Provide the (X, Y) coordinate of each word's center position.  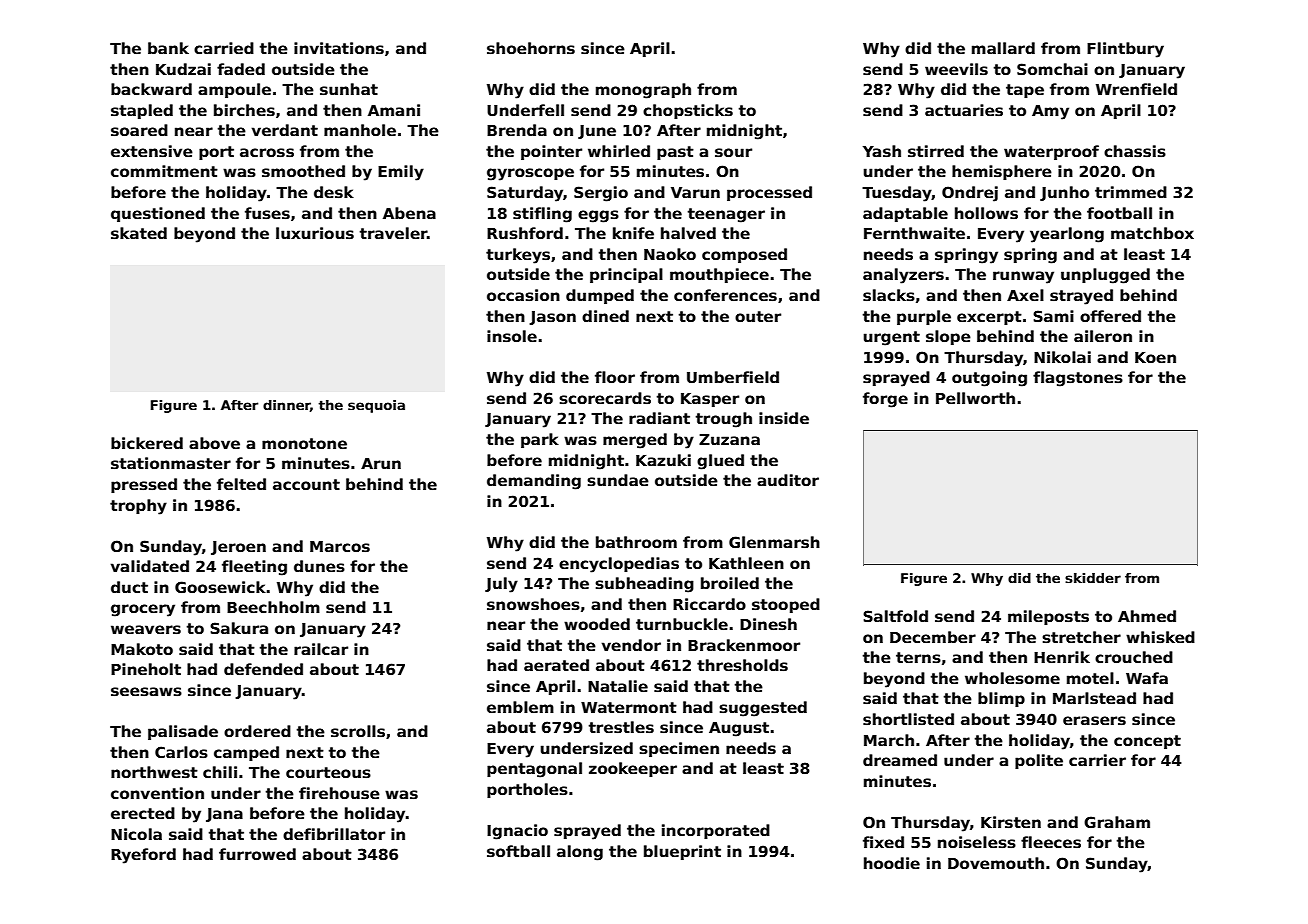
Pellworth (975, 398)
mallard (1003, 48)
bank (168, 48)
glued (720, 462)
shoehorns (531, 48)
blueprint (682, 852)
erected (143, 813)
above (214, 443)
